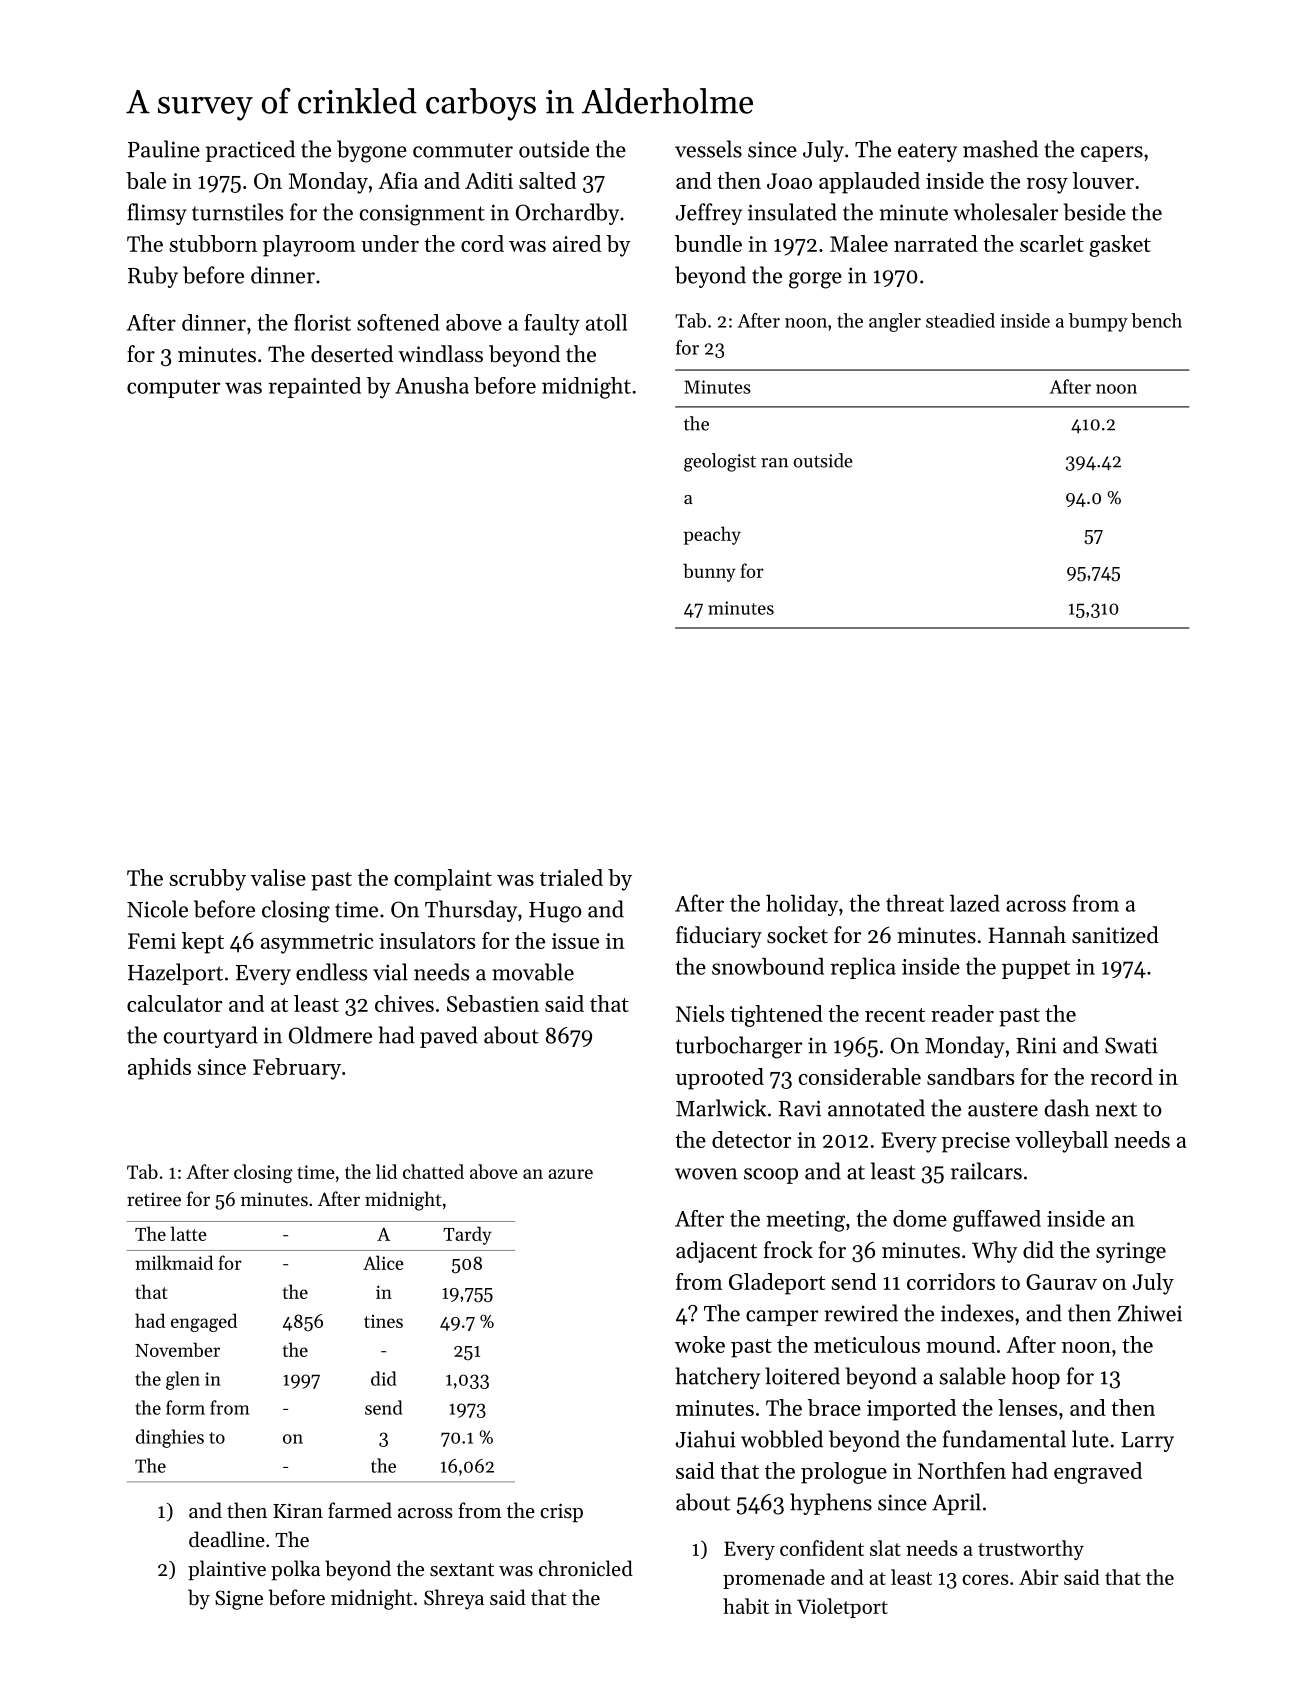 The image size is (1316, 1703). Describe the element at coordinates (586, 1568) in the image. I see `chronicled` at that location.
